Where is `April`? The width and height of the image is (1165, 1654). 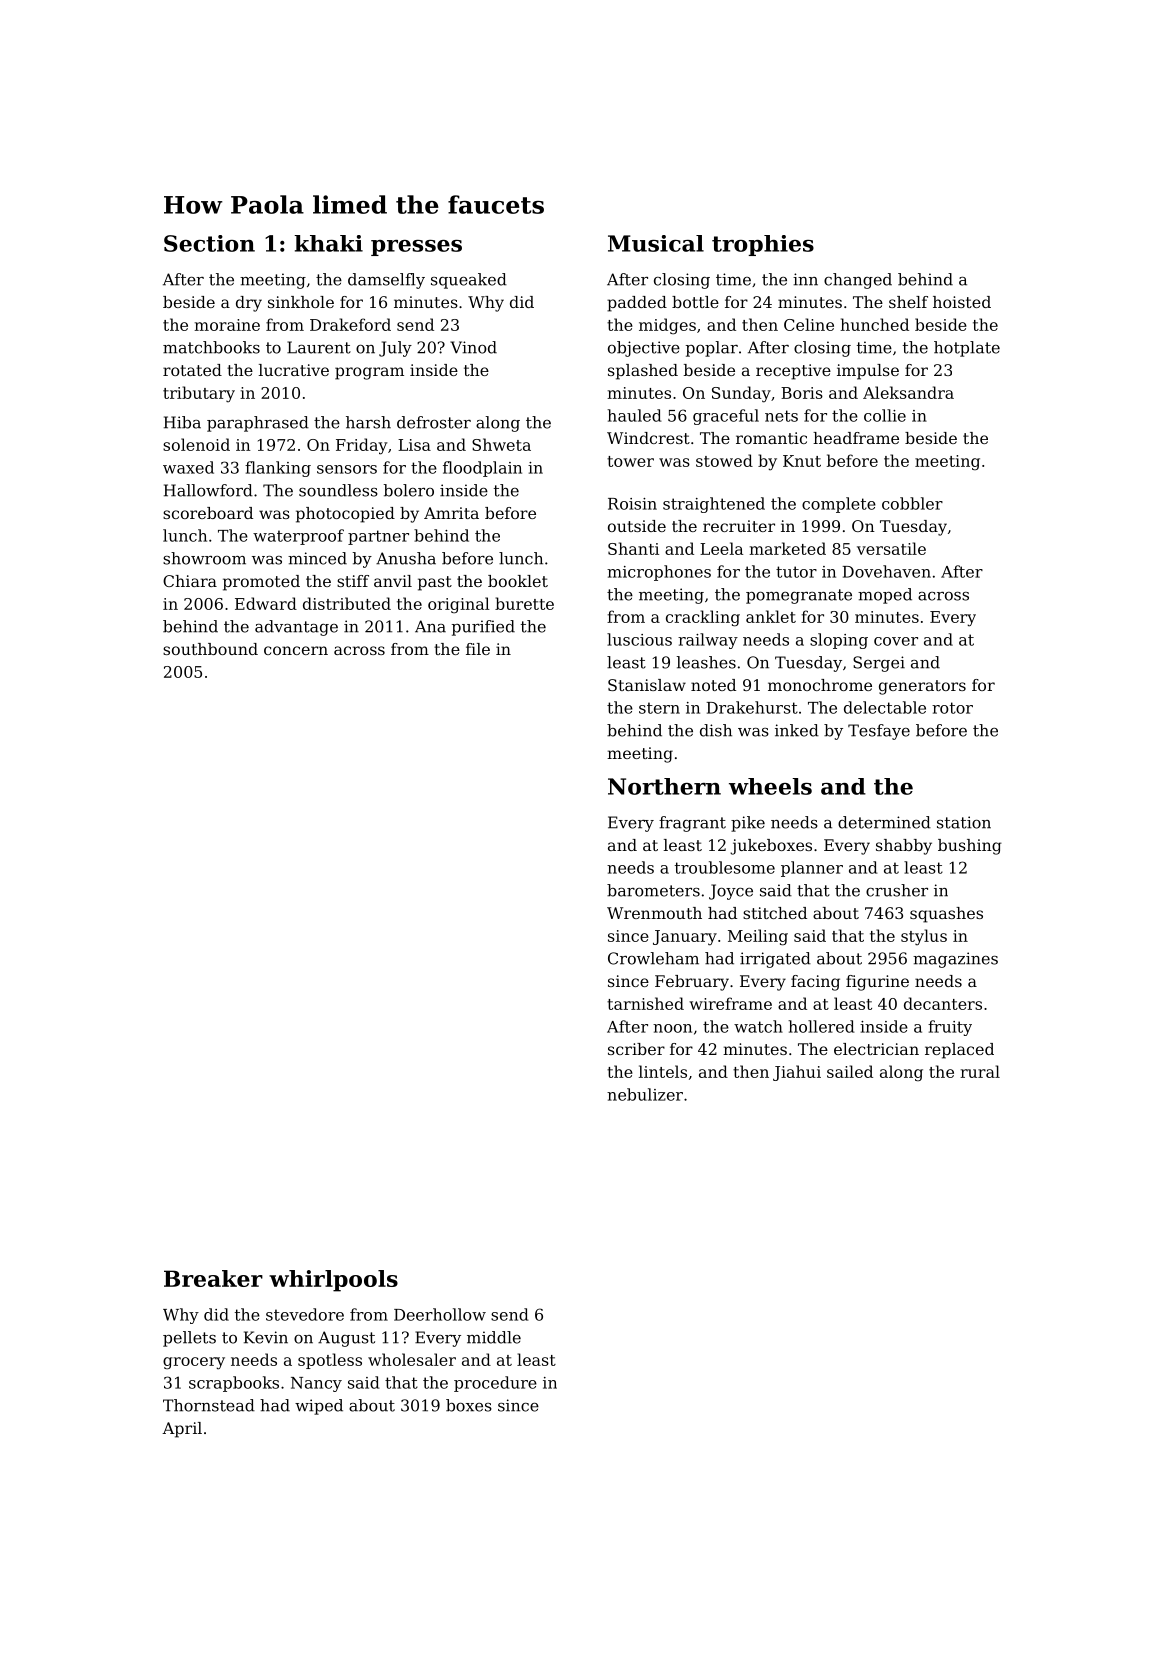 April is located at coordinates (182, 1430).
